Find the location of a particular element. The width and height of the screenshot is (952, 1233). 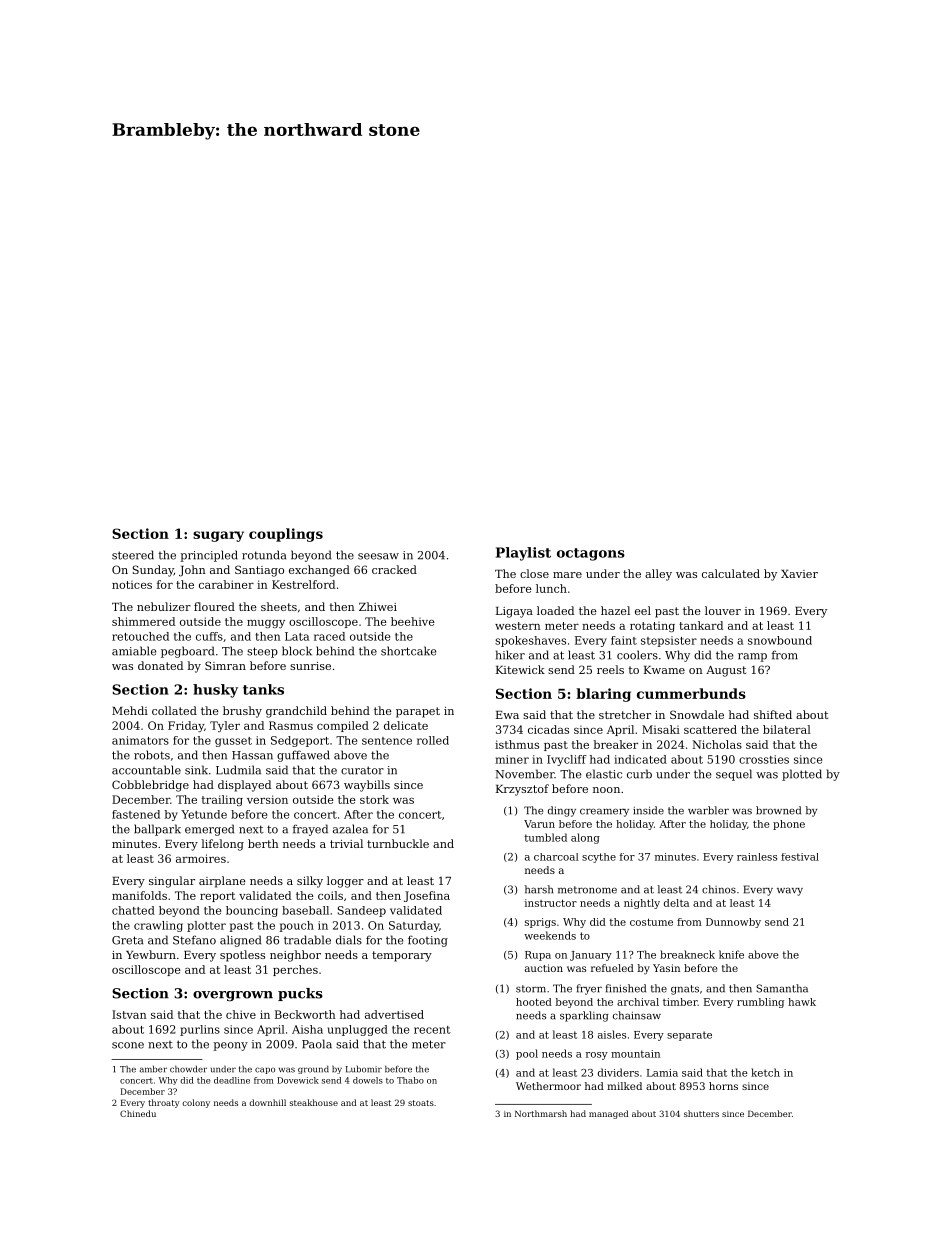

parapet is located at coordinates (418, 712).
